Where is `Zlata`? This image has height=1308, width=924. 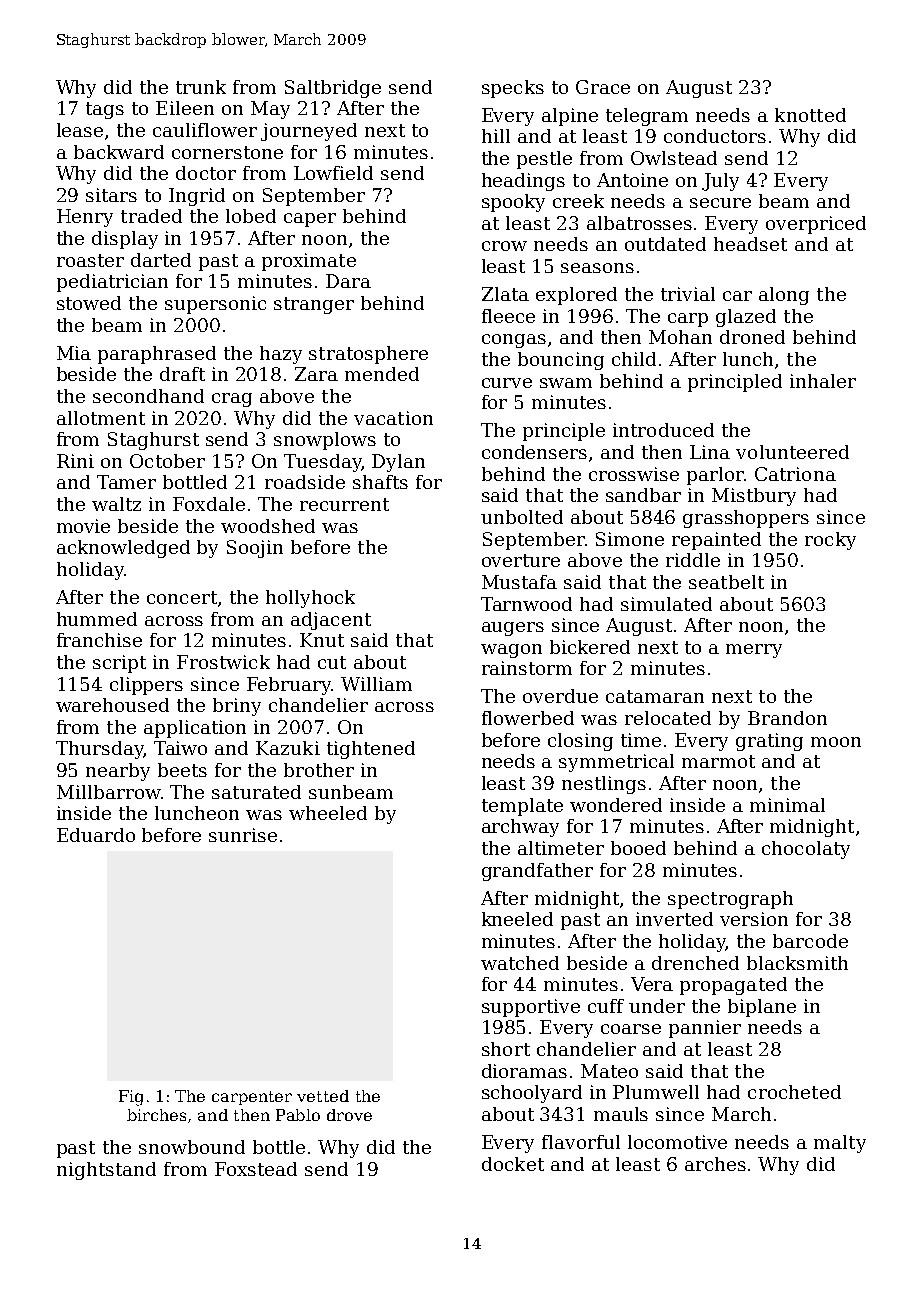 Zlata is located at coordinates (505, 294).
